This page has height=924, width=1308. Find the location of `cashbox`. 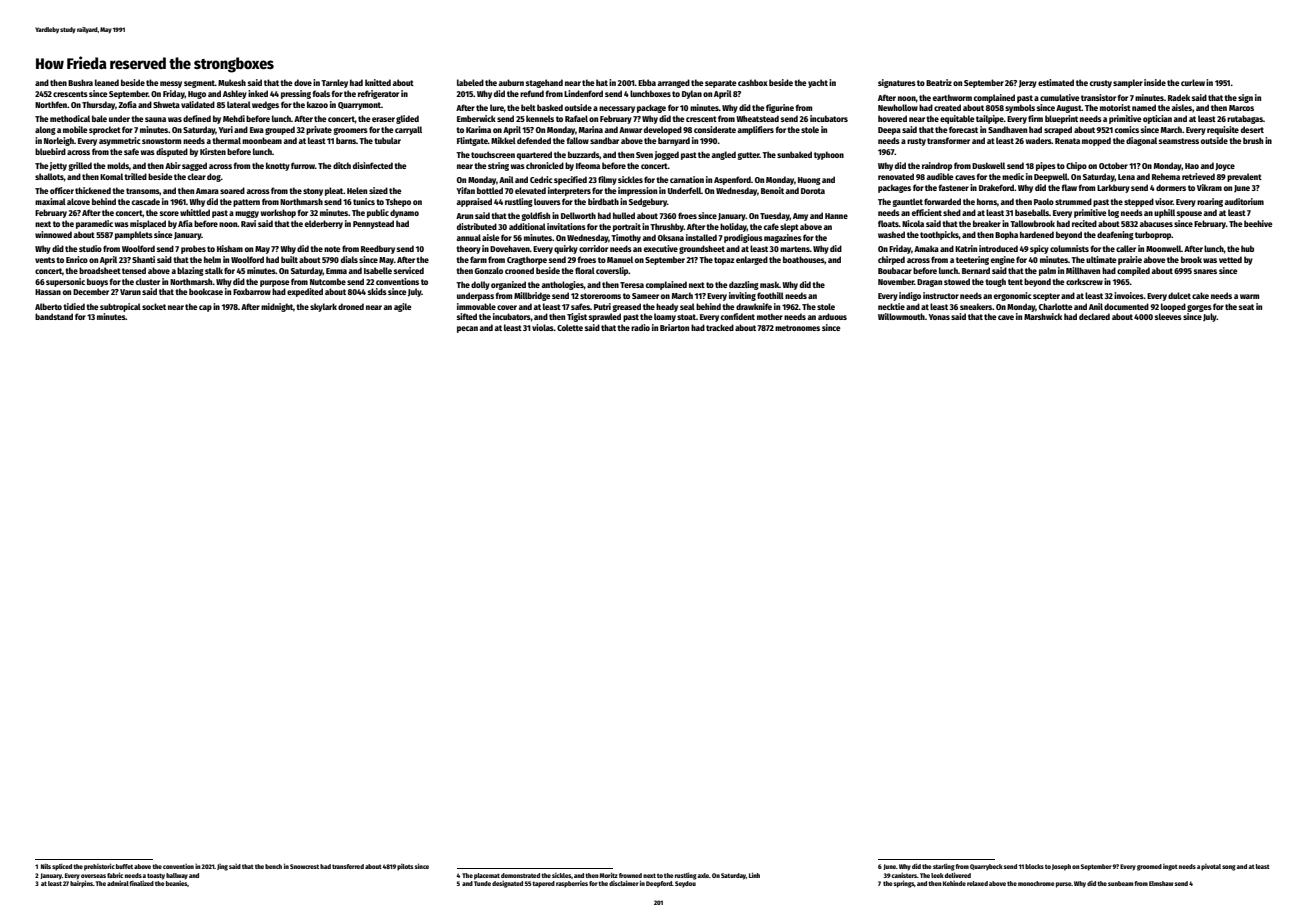

cashbox is located at coordinates (753, 82).
